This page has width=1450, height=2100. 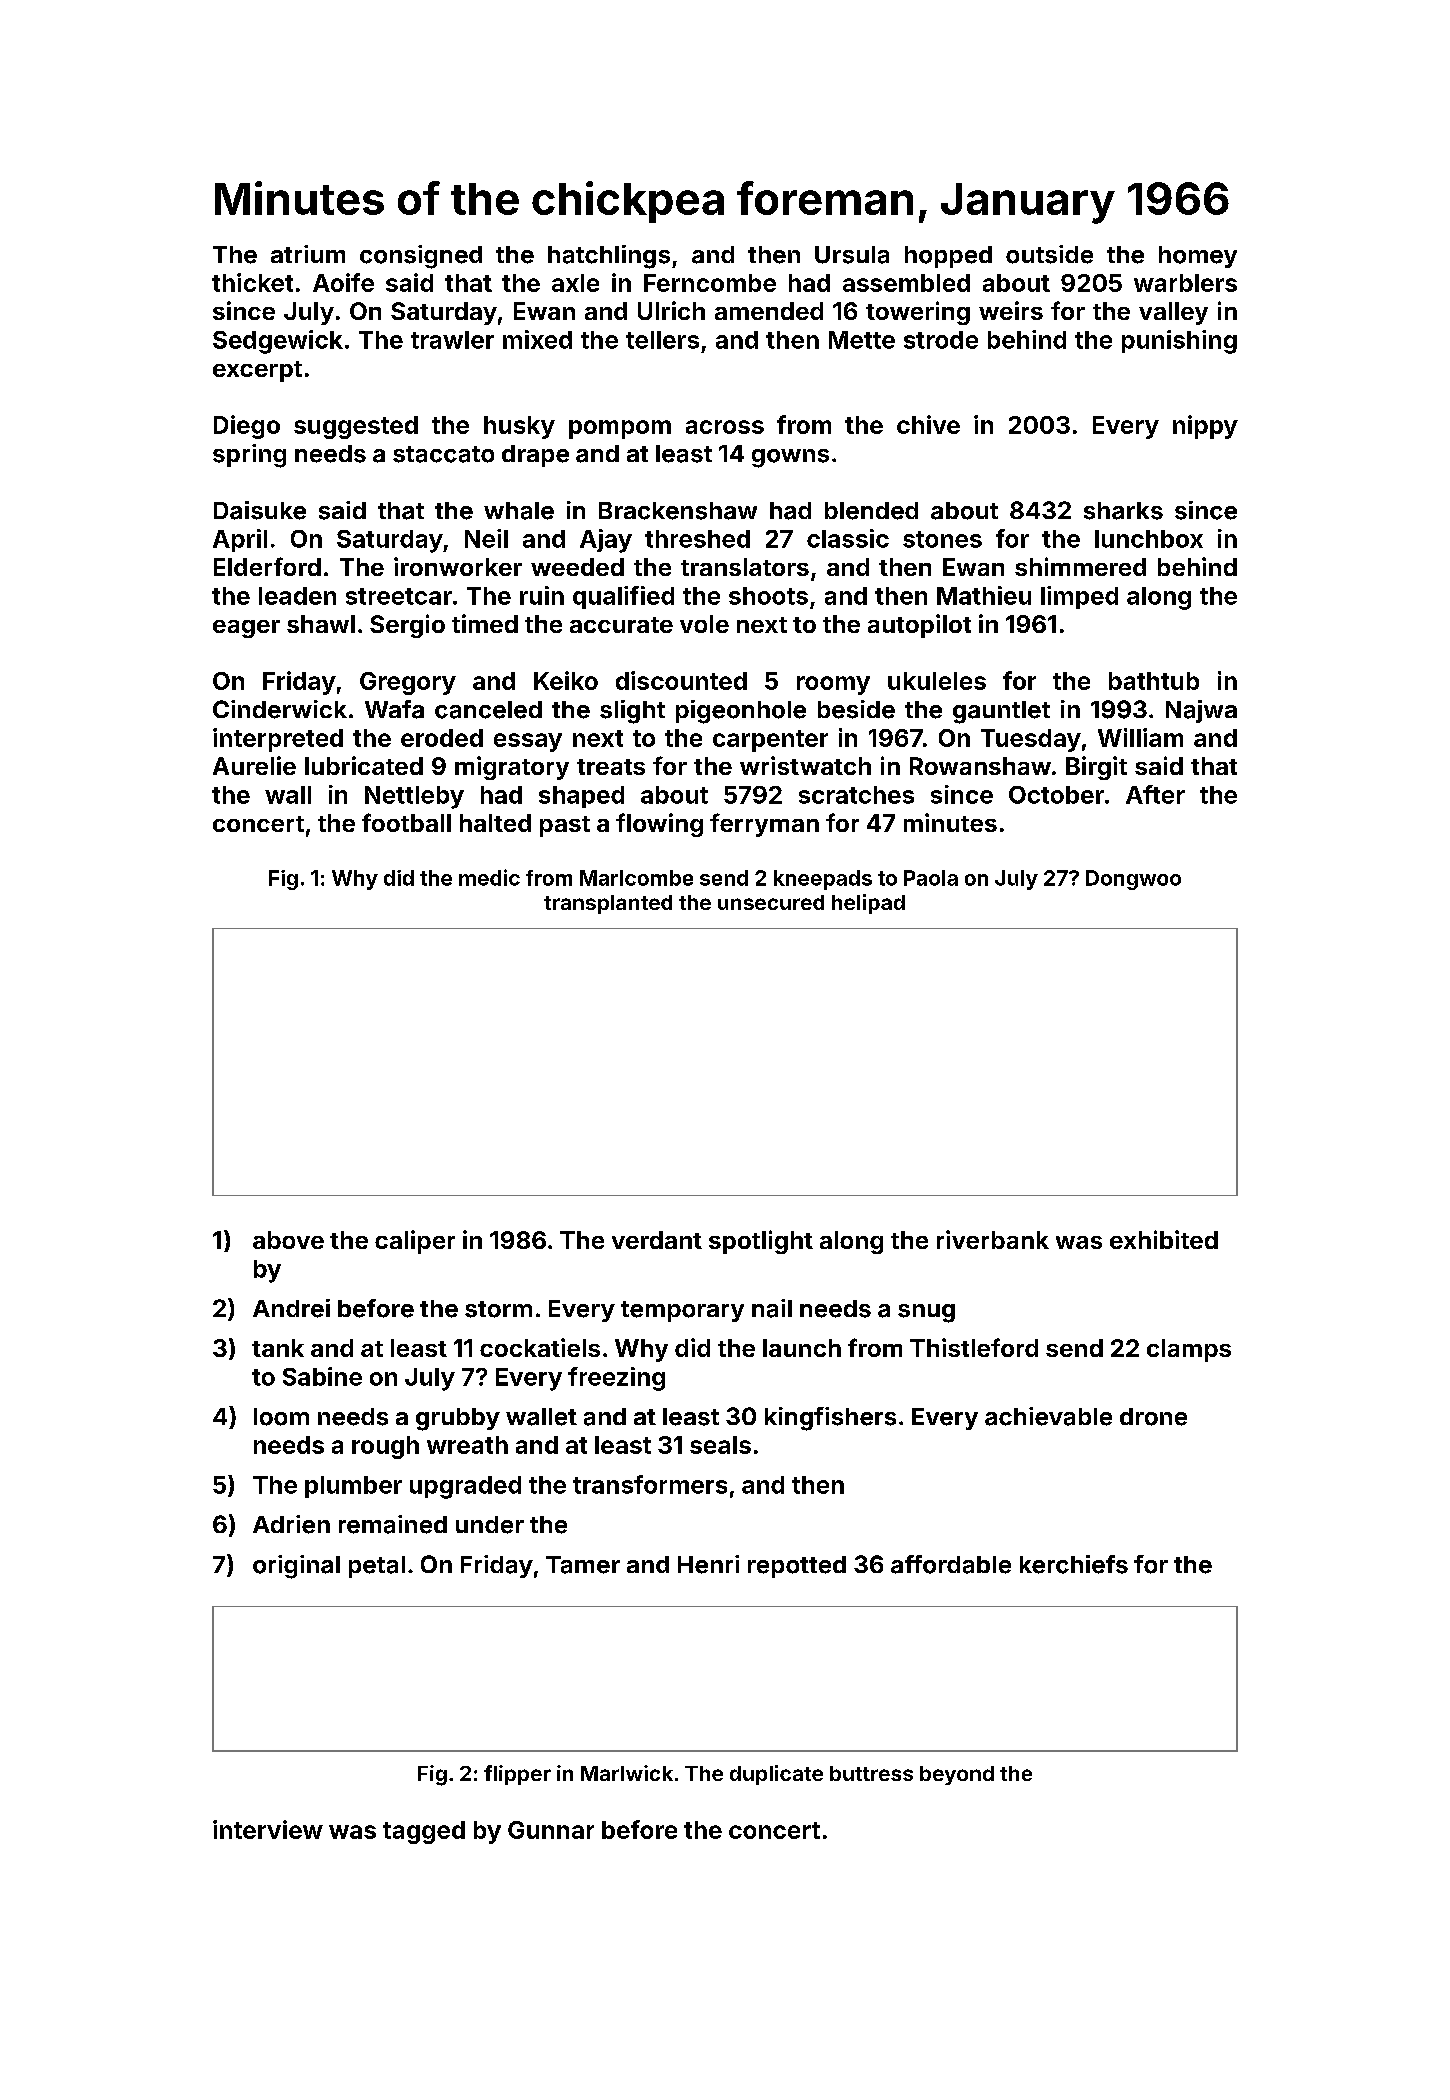 What do you see at coordinates (489, 877) in the page?
I see `medic` at bounding box center [489, 877].
